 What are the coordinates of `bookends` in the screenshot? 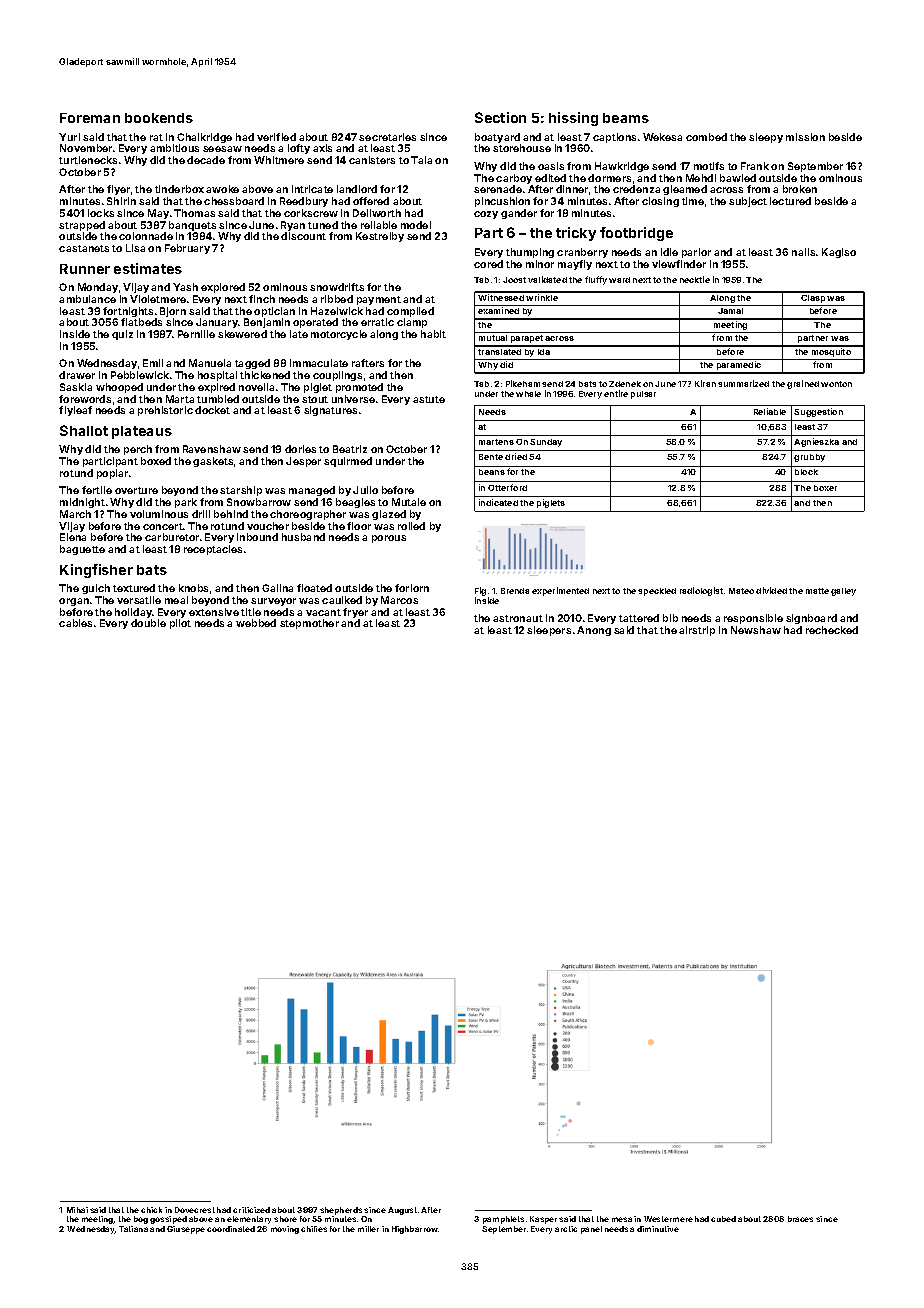 It's located at (159, 118).
